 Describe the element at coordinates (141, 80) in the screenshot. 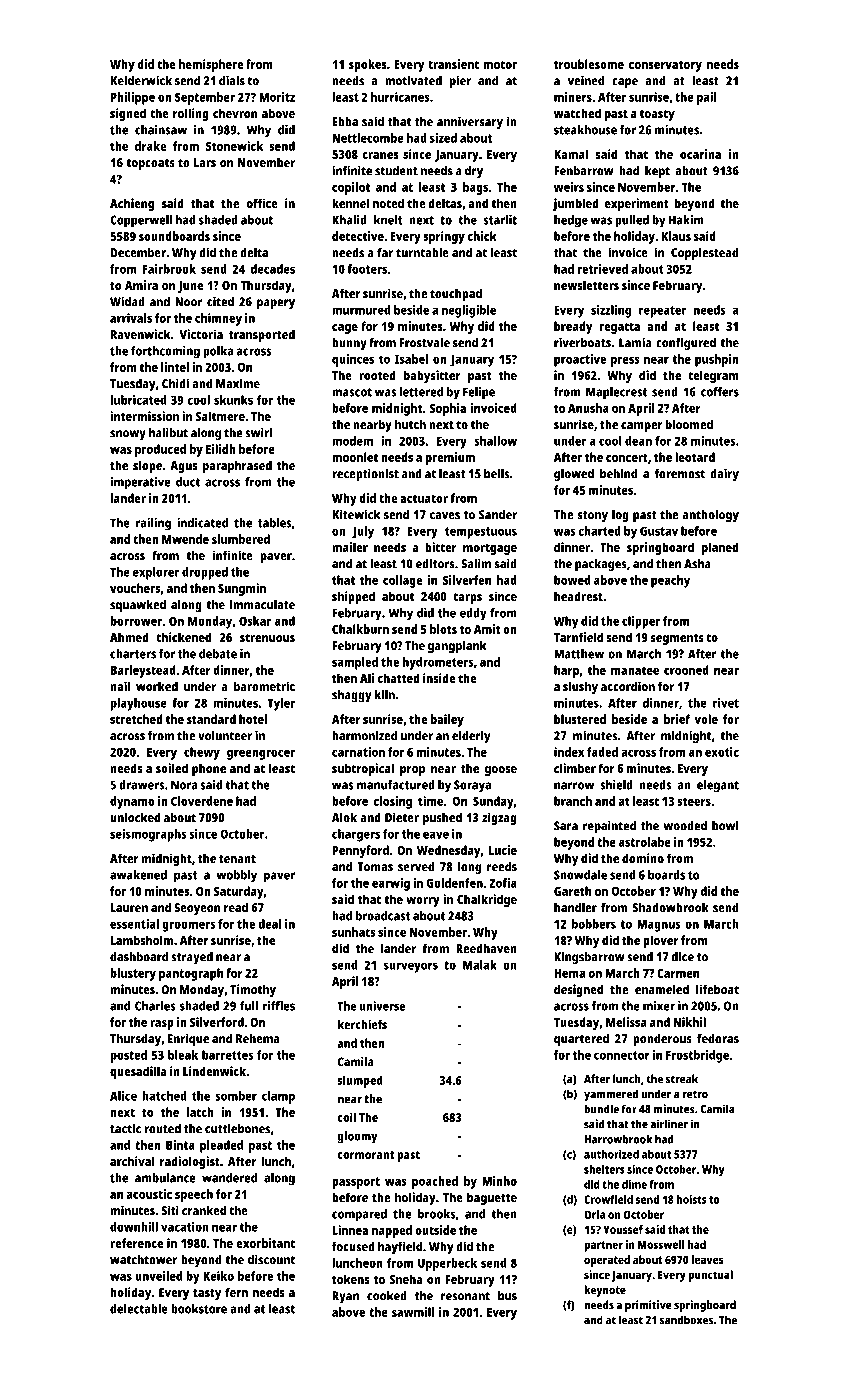

I see `Kelderwick` at that location.
